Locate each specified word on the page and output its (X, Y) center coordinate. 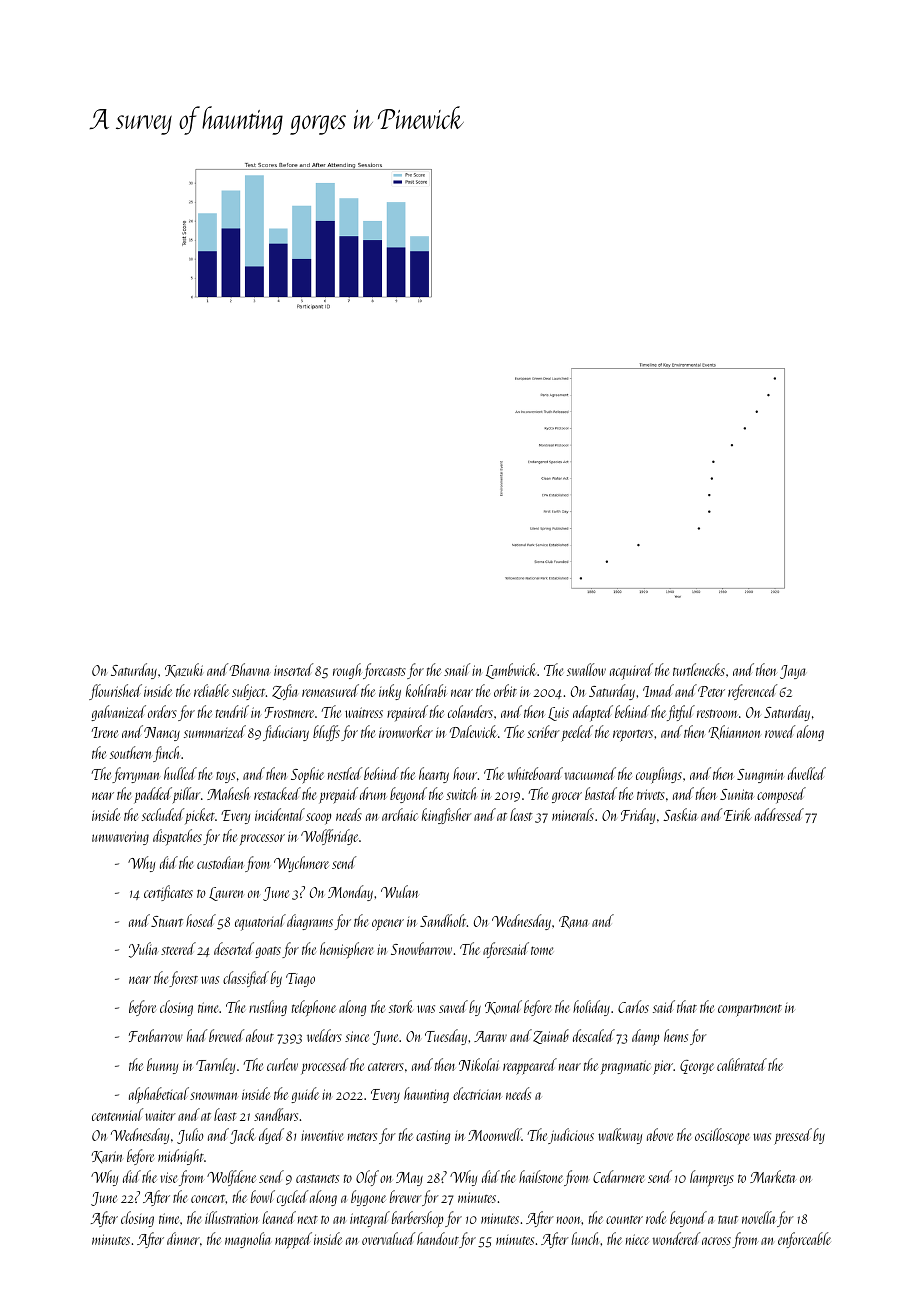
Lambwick (511, 671)
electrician (477, 1093)
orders (162, 711)
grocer (567, 797)
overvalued (388, 1238)
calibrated (742, 1064)
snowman (214, 1096)
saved (453, 1006)
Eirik (738, 814)
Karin (107, 1157)
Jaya (793, 672)
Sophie (307, 775)
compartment (750, 1010)
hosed (201, 920)
